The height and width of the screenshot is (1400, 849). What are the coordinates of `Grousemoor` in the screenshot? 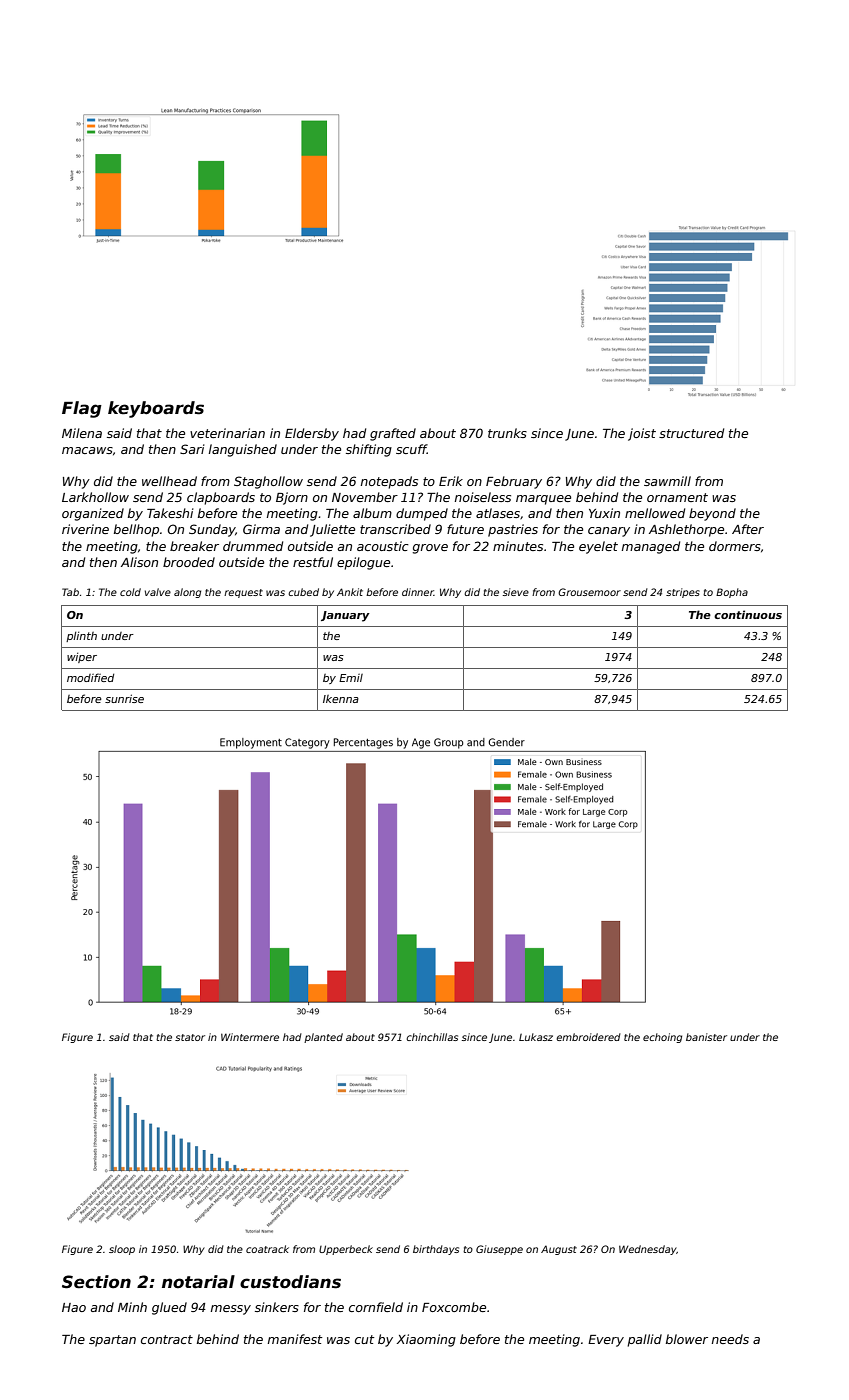 It's located at (589, 592).
